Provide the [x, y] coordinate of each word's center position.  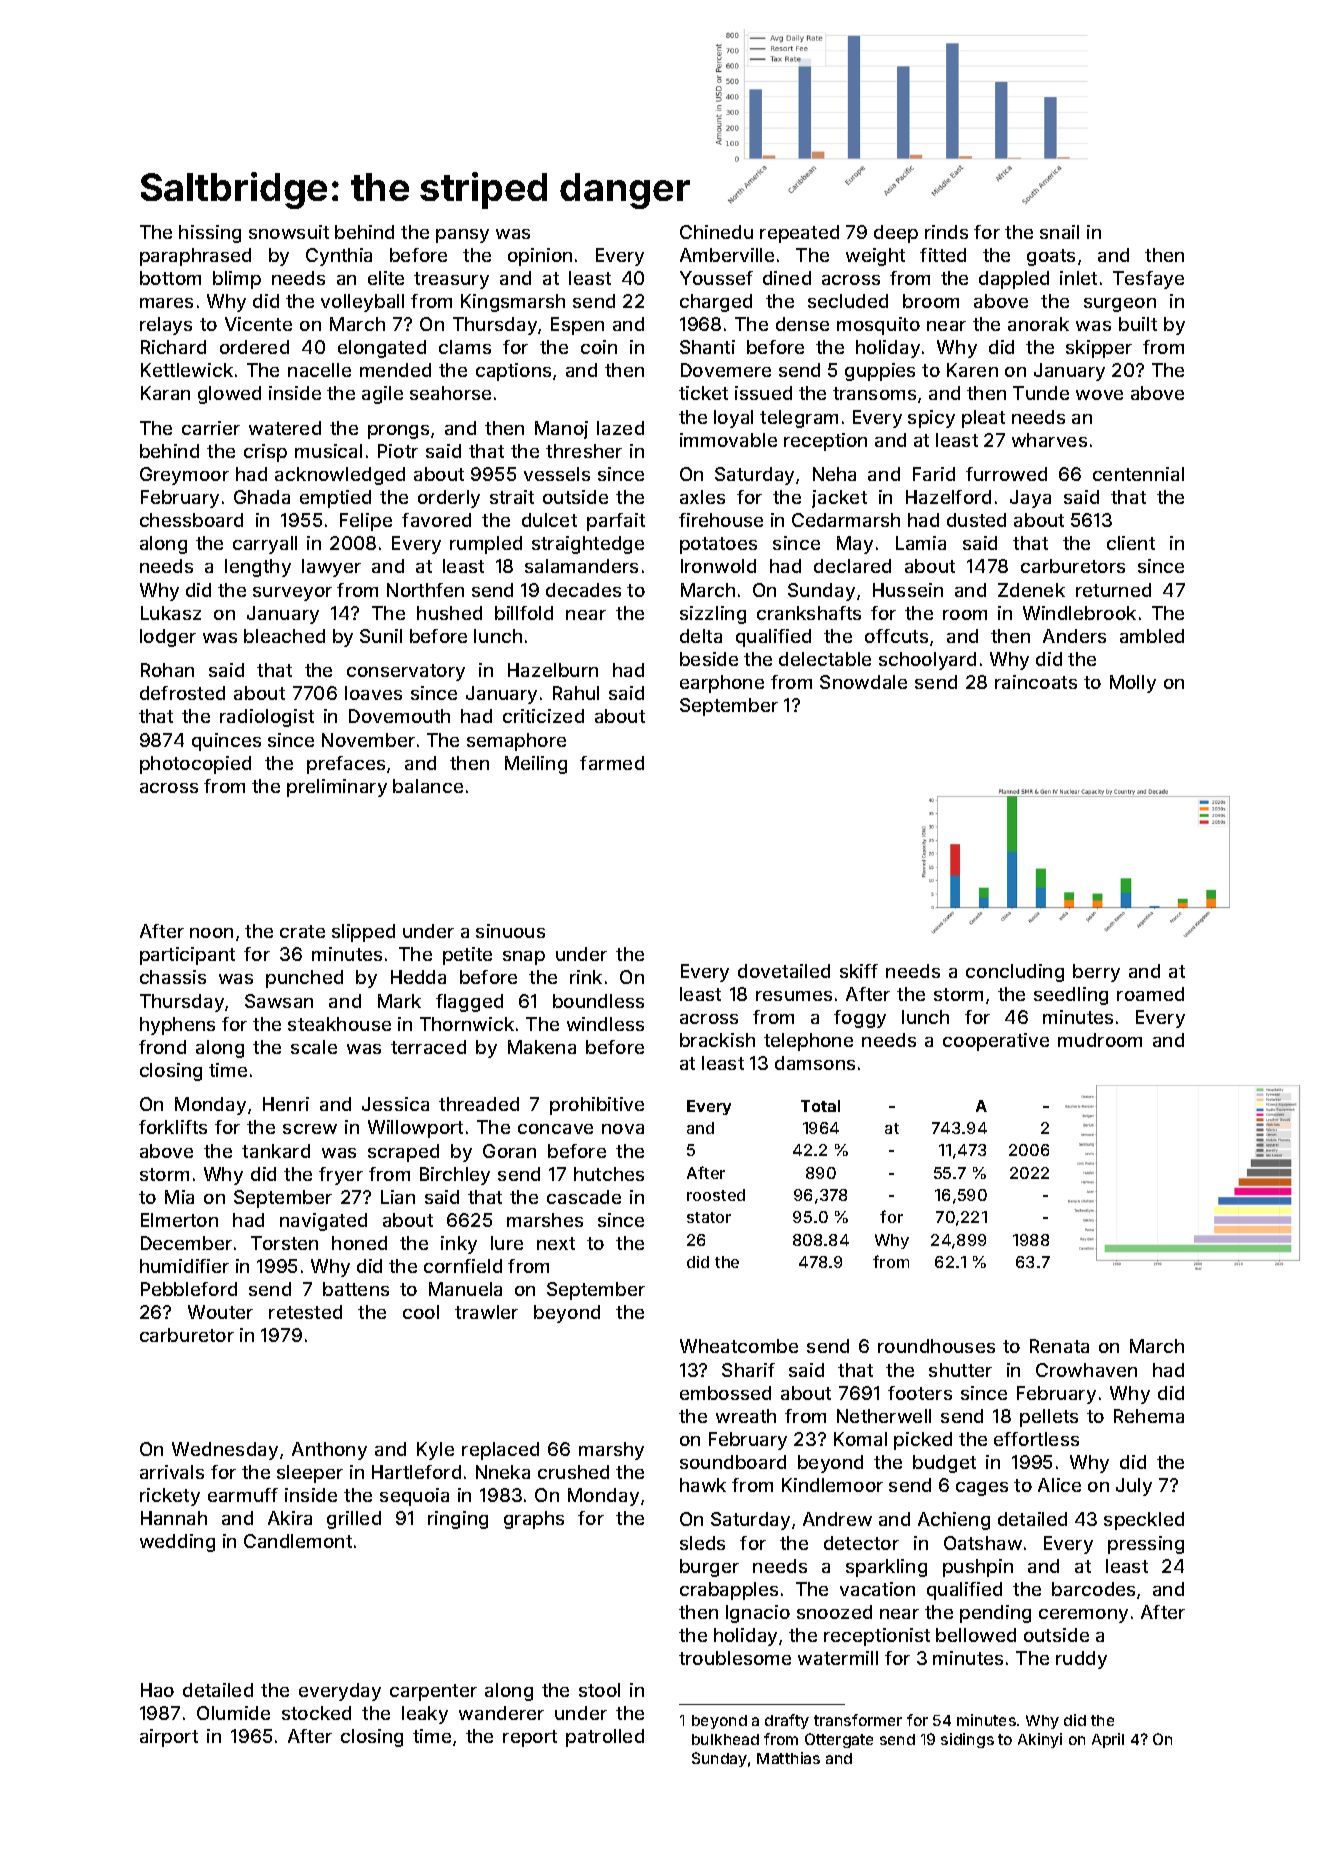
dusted [976, 520]
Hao [157, 1690]
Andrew [837, 1519]
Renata [1059, 1346]
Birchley [455, 1176]
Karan [165, 393]
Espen [577, 326]
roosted [716, 1195]
